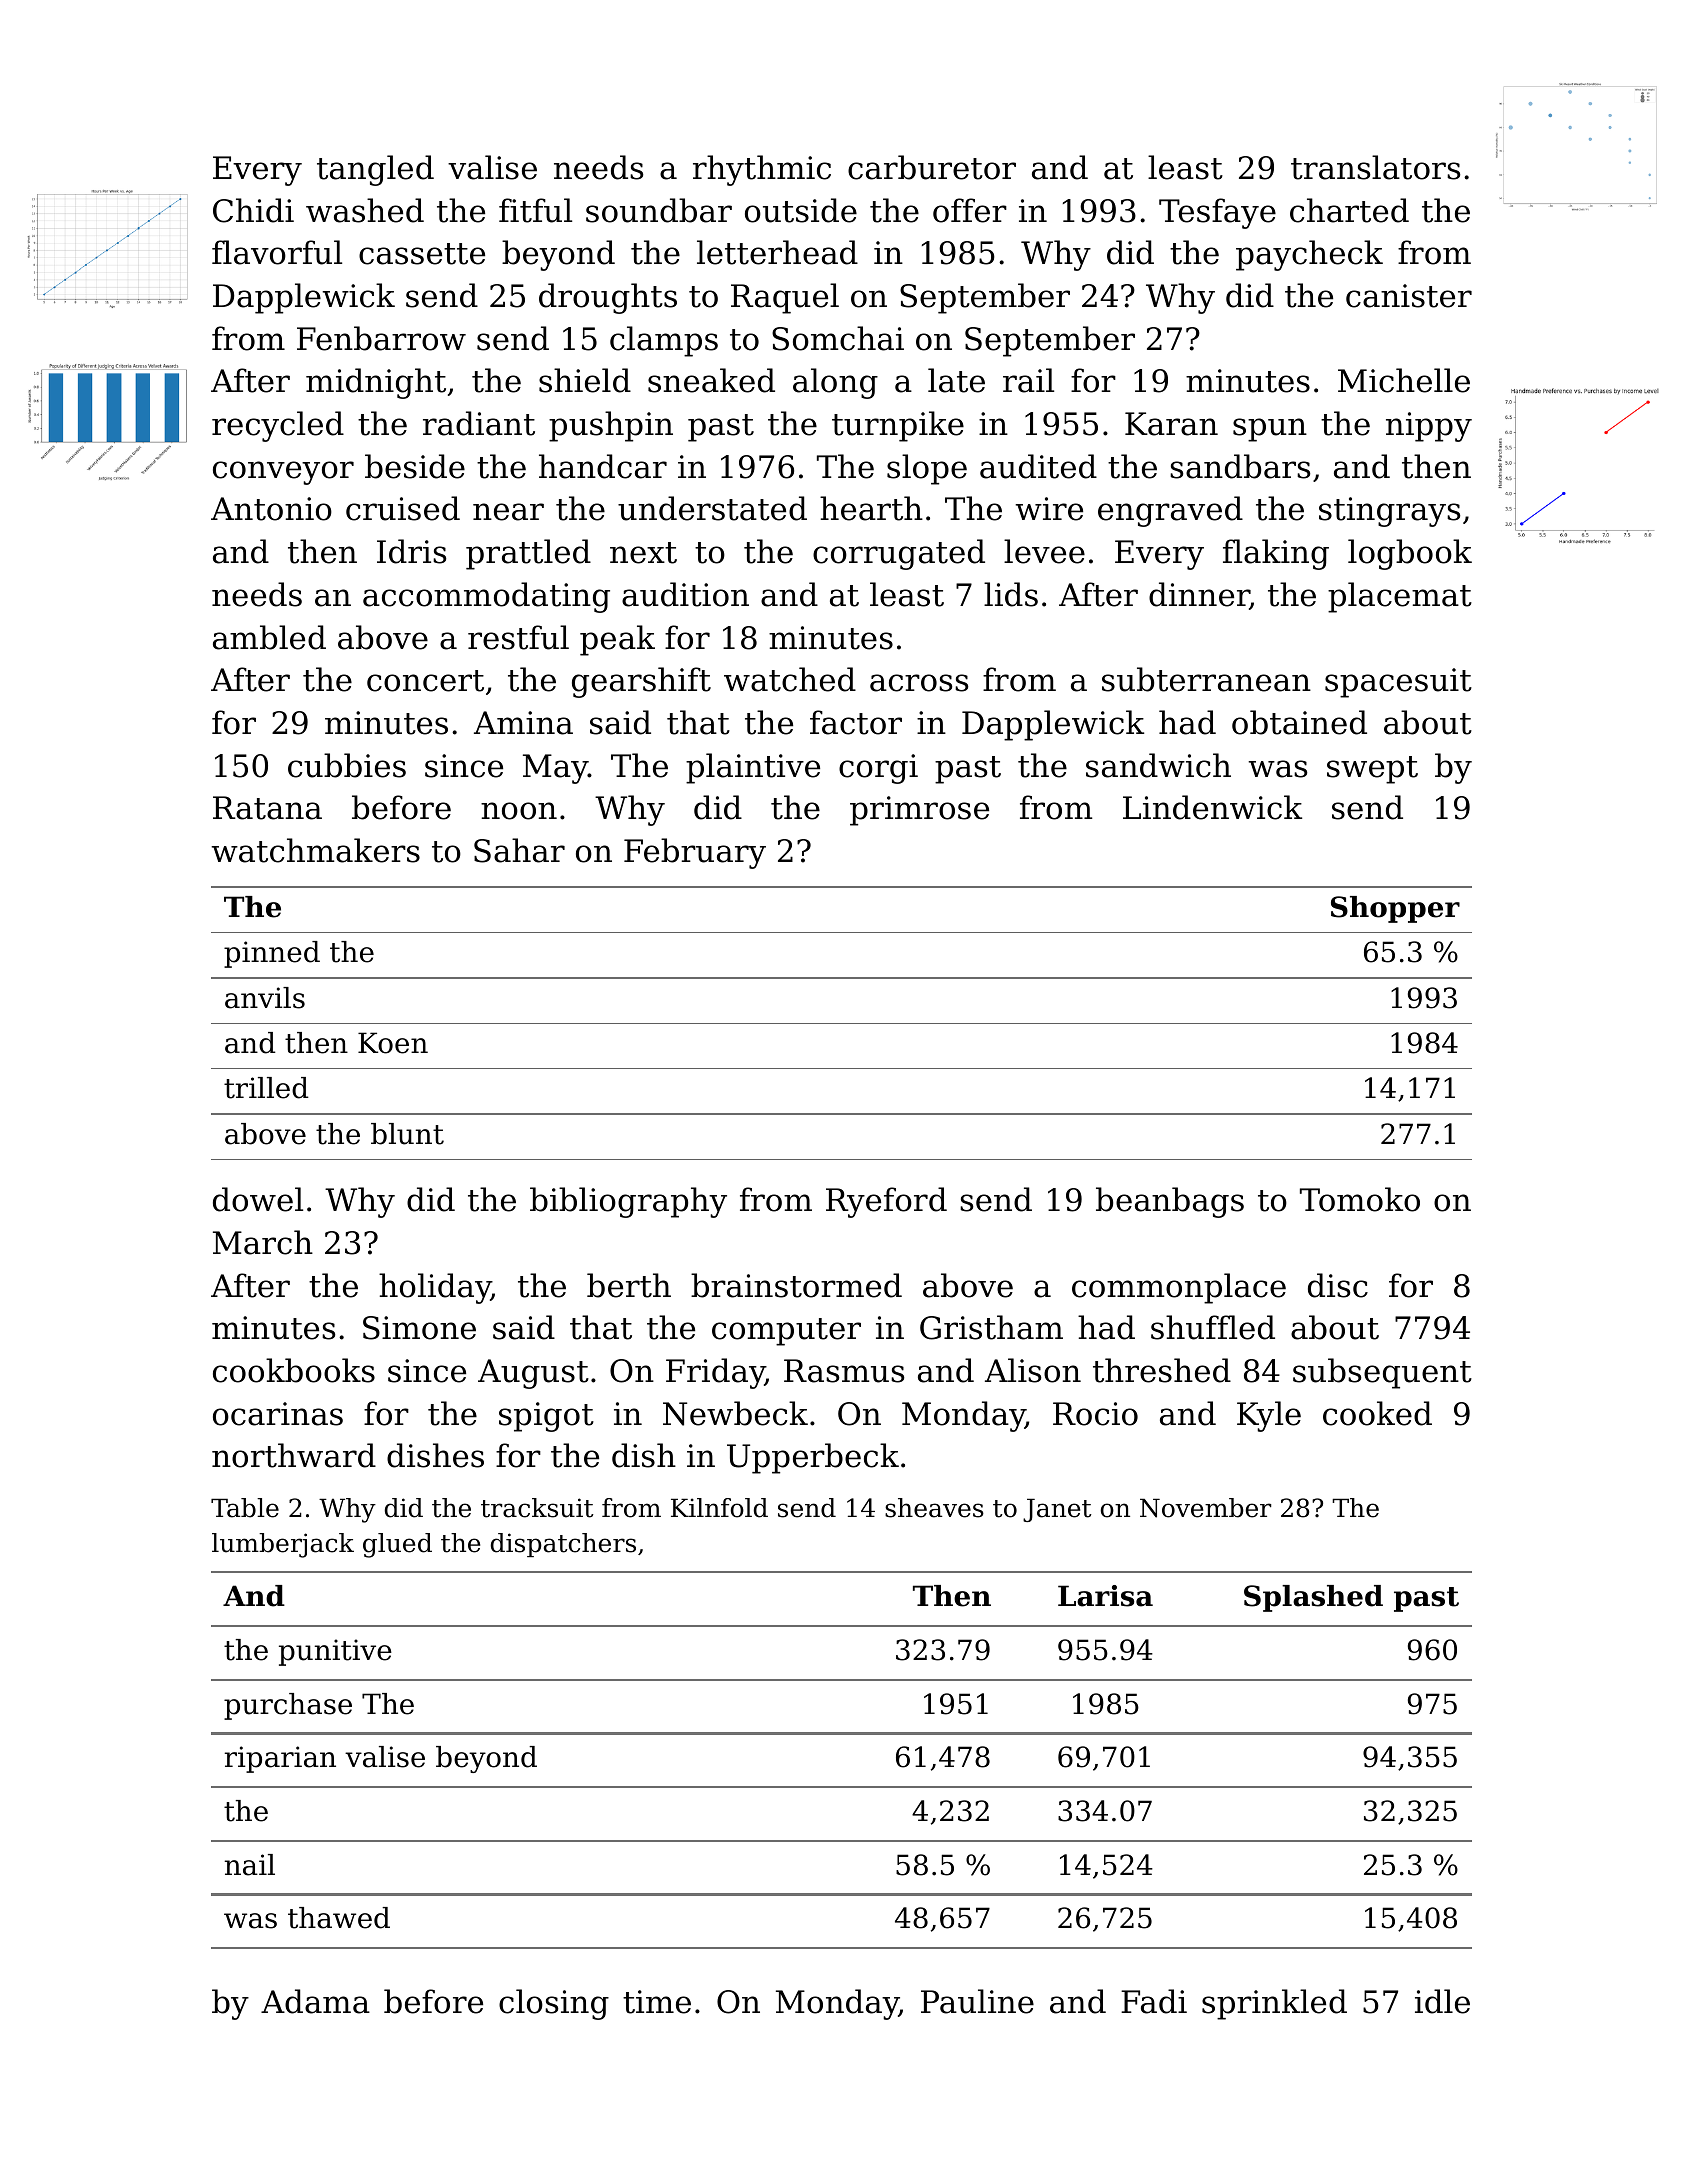  Describe the element at coordinates (1011, 594) in the document. I see `lids` at that location.
